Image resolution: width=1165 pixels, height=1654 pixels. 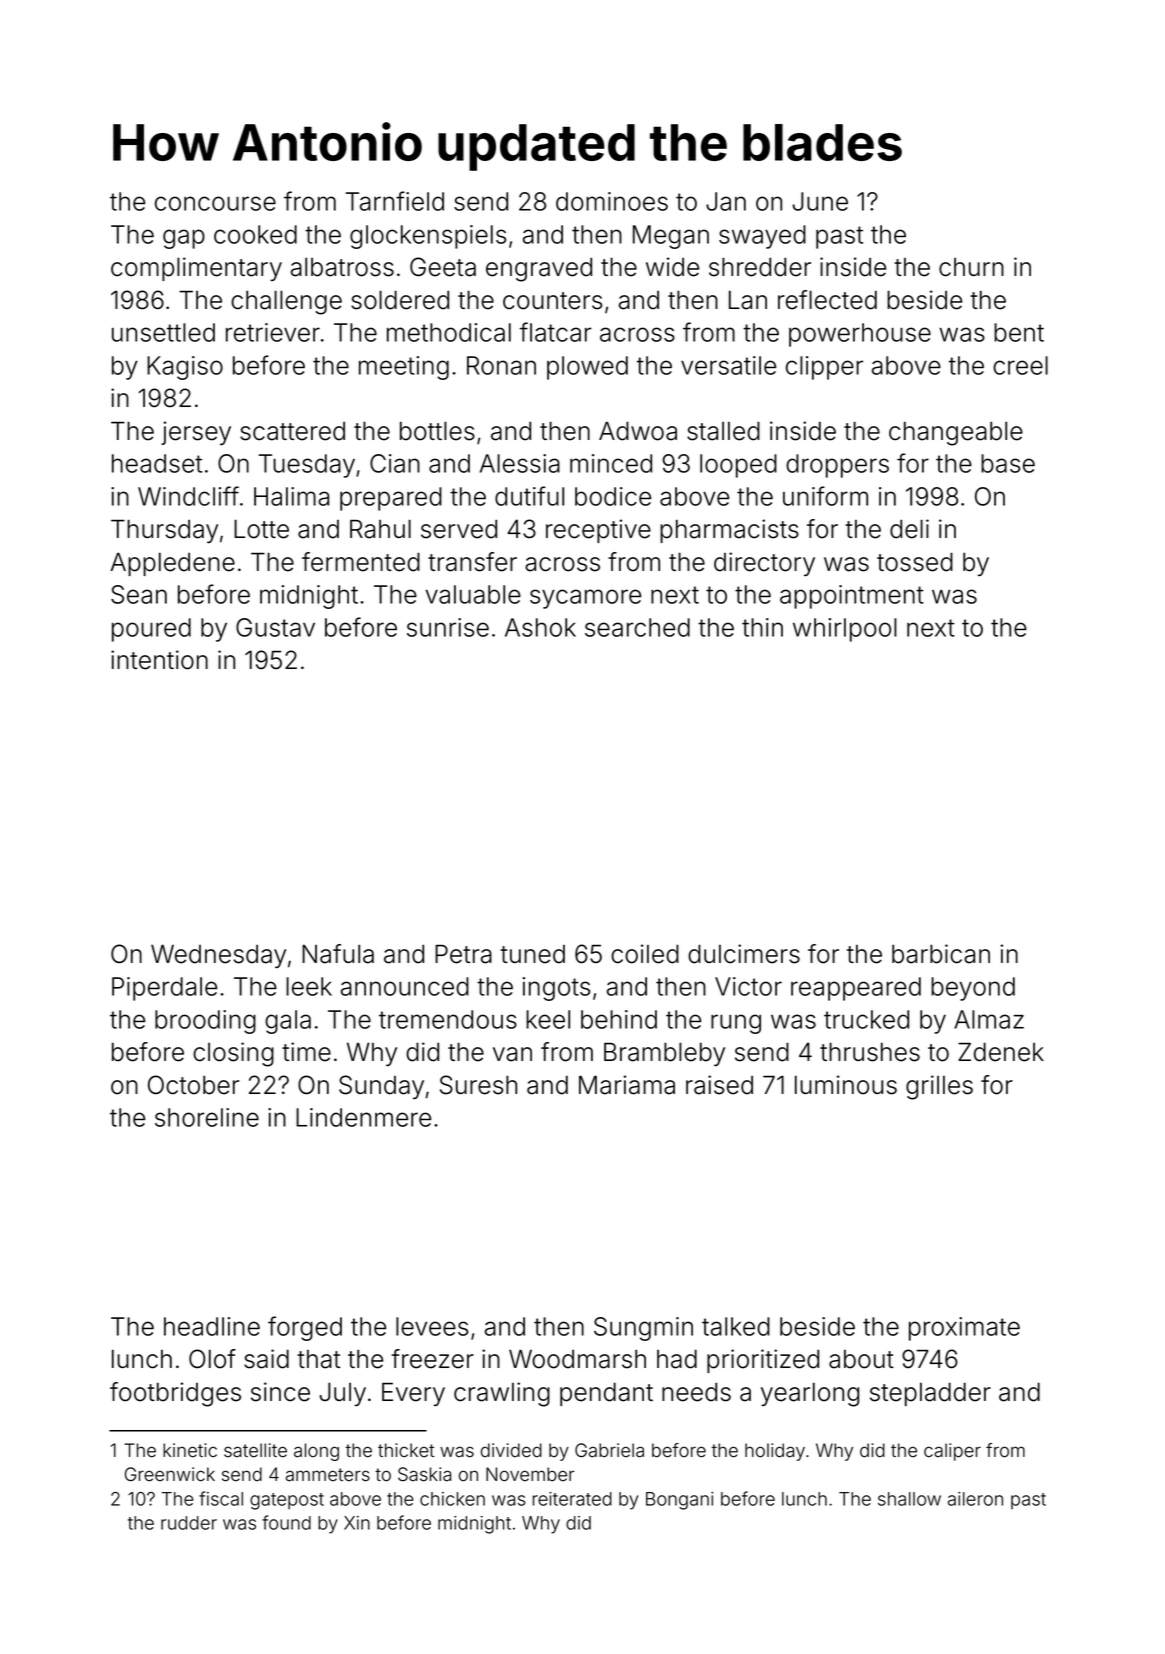 What do you see at coordinates (363, 1117) in the screenshot?
I see `Lindenmere` at bounding box center [363, 1117].
